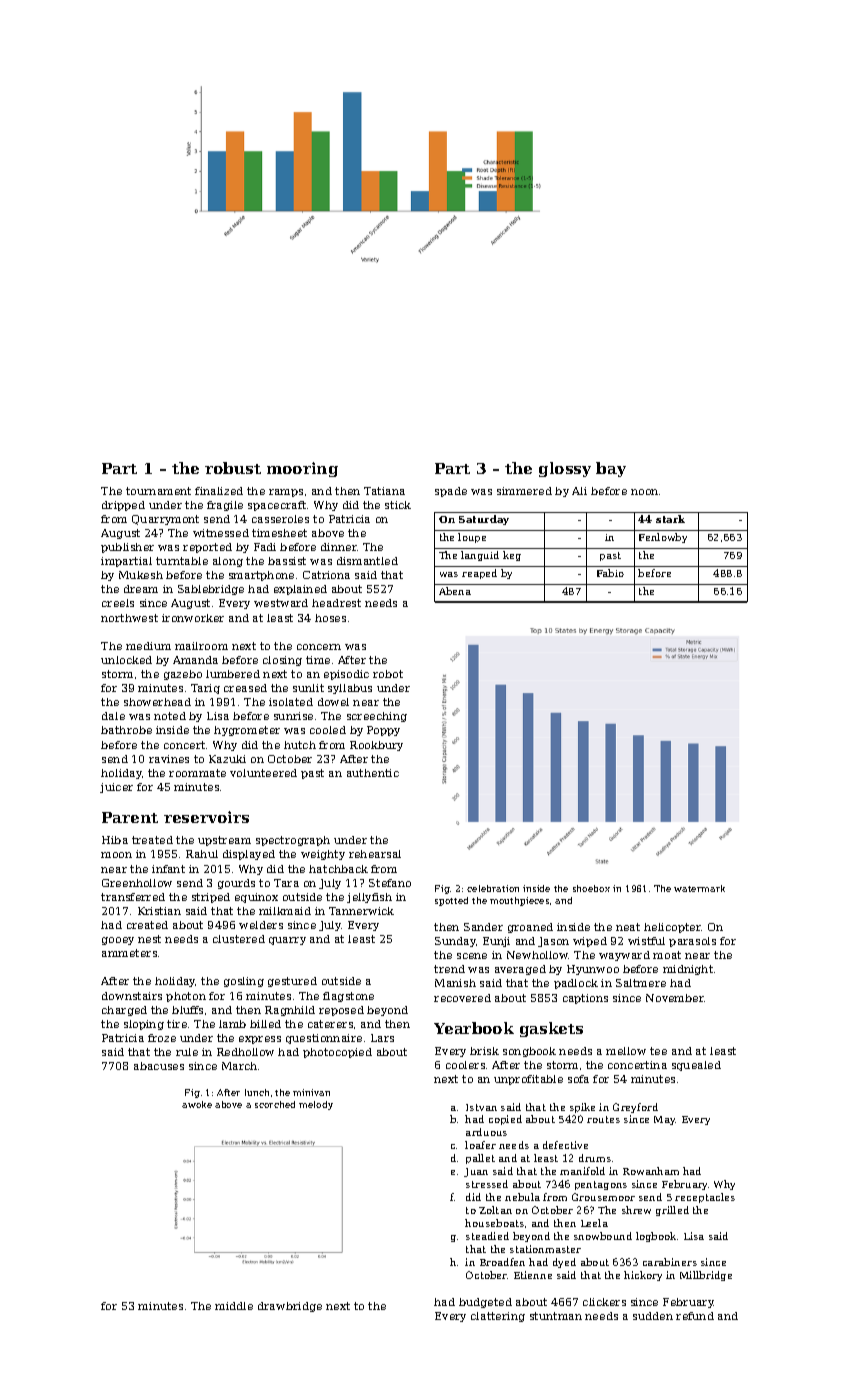 The image size is (849, 1400). I want to click on robot, so click(388, 674).
